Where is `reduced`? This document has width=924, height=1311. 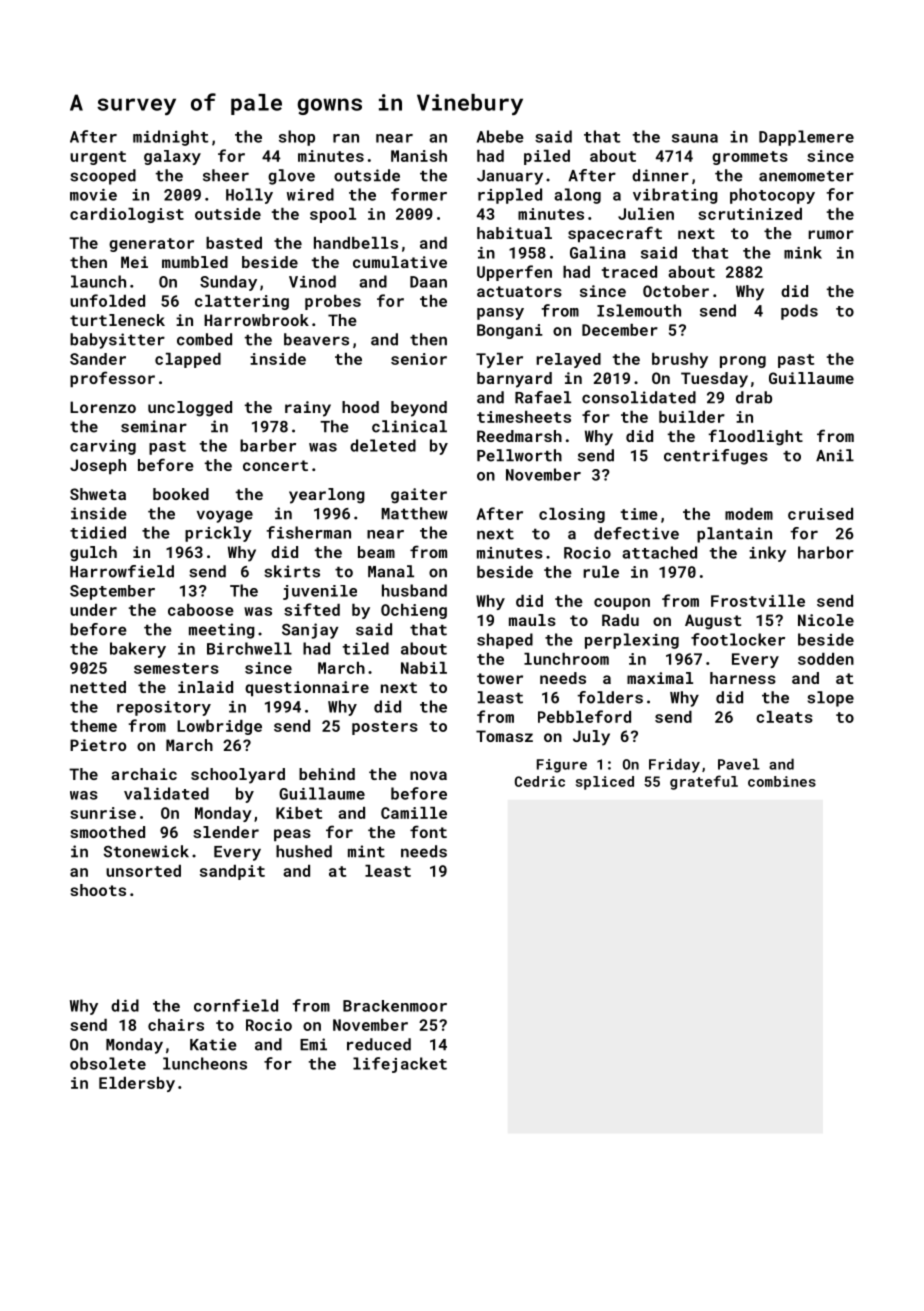
reduced is located at coordinates (379, 1044).
